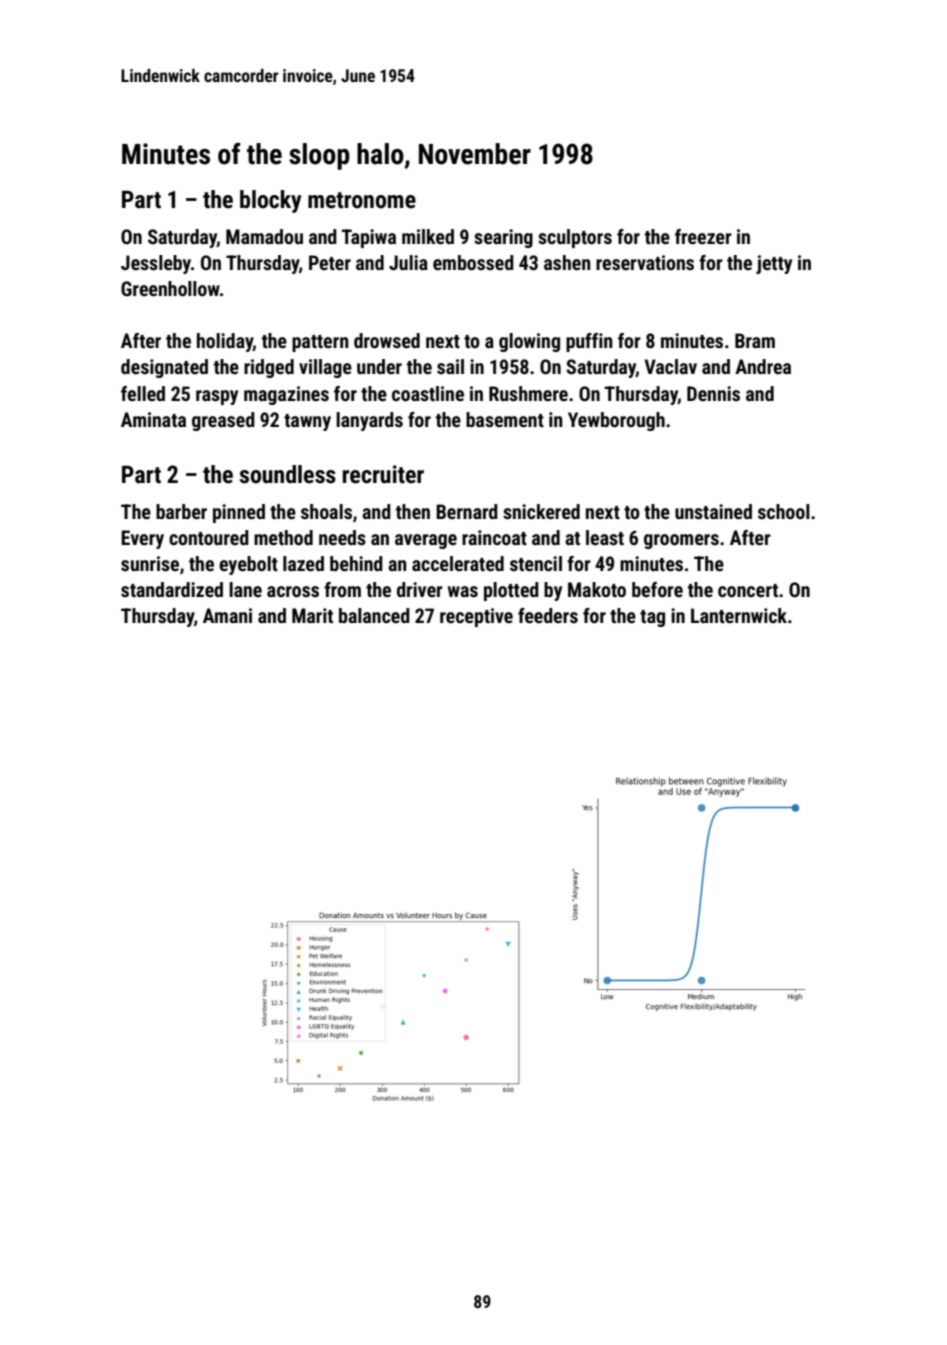  Describe the element at coordinates (494, 537) in the page. I see `raincoat` at that location.
